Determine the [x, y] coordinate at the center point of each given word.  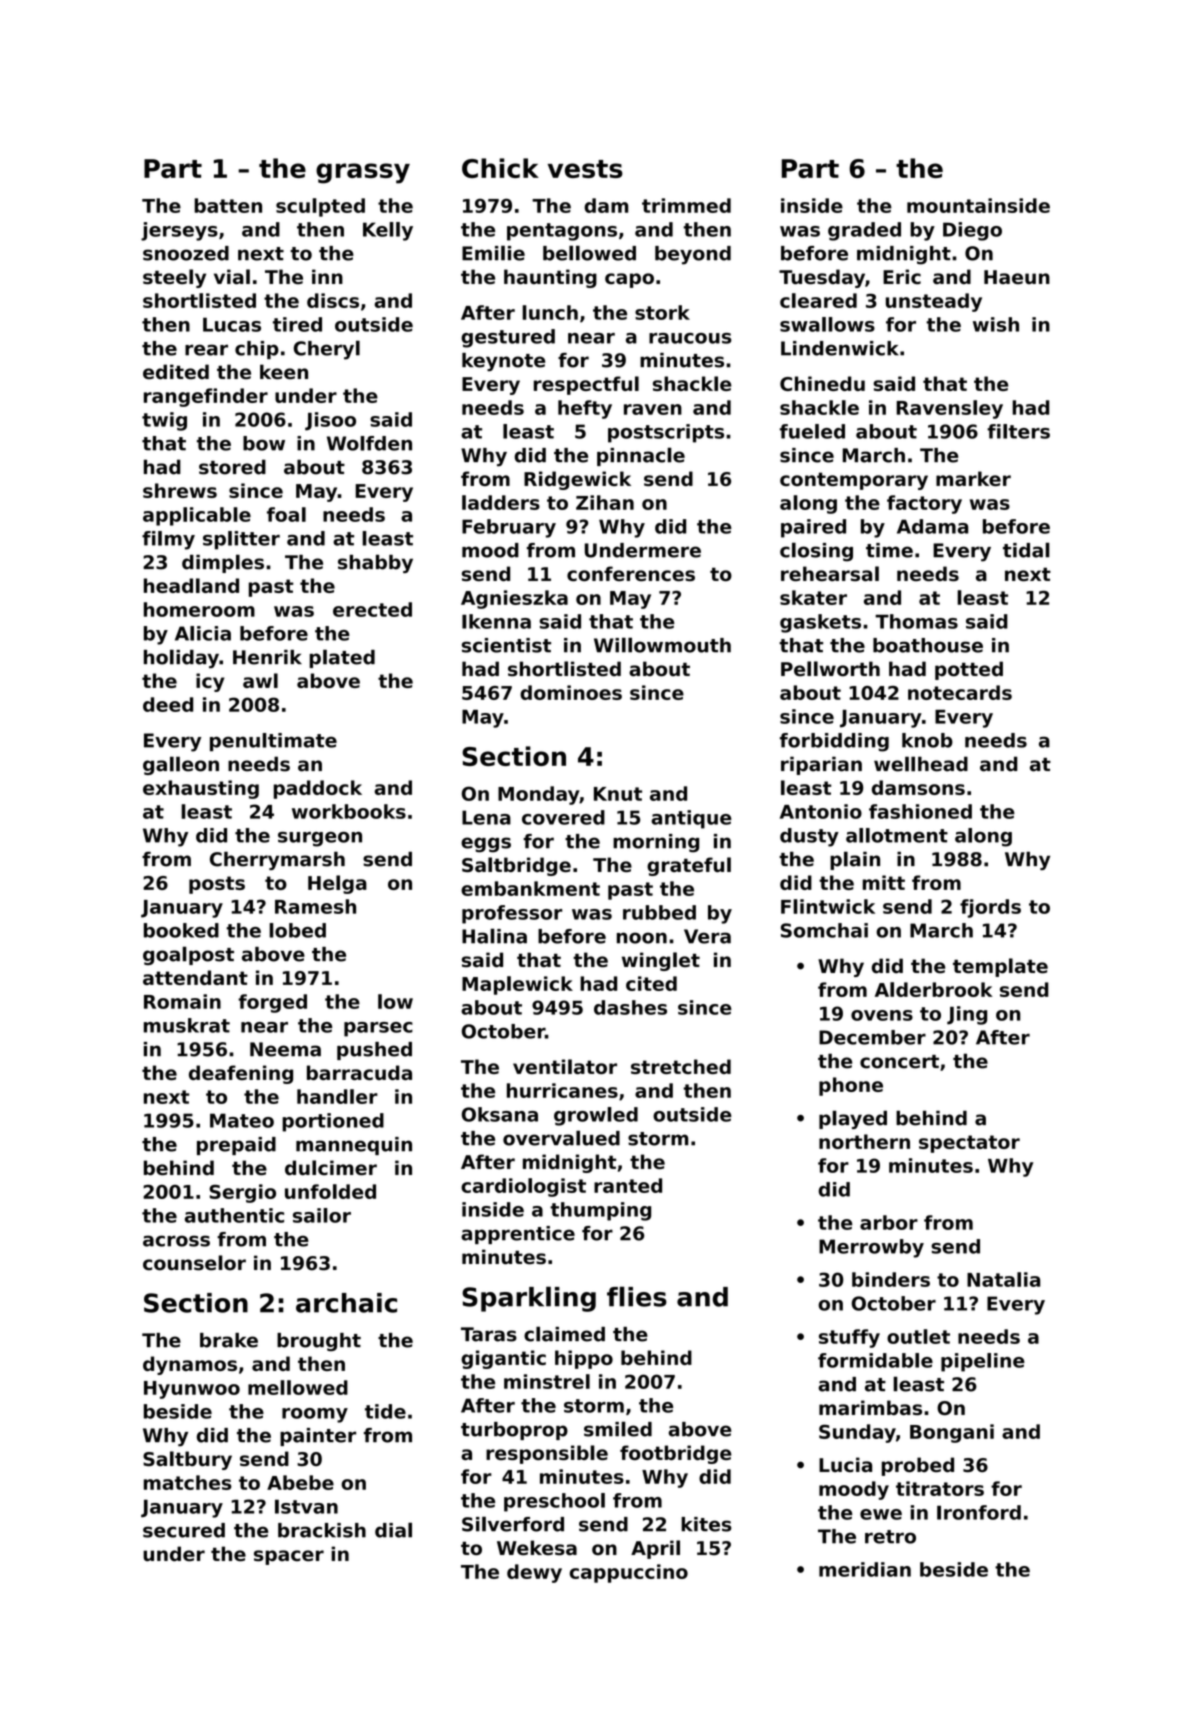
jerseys [179, 231]
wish [996, 324]
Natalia [1003, 1279]
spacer [289, 1557]
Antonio [821, 811]
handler [337, 1096]
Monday [538, 795]
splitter [241, 540]
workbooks [349, 811]
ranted [628, 1185]
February [509, 528]
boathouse [928, 645]
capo [629, 280]
